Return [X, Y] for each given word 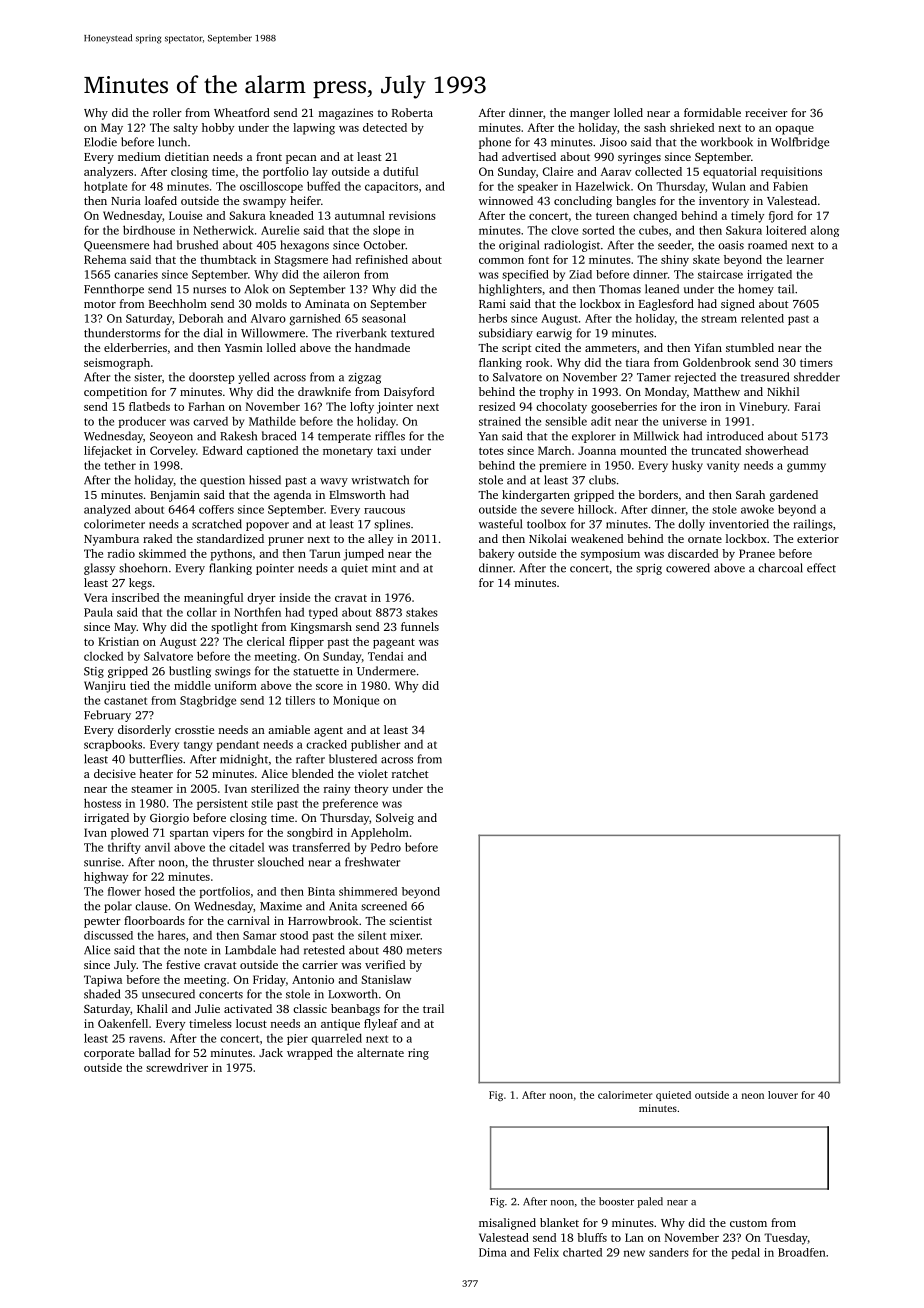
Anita [343, 906]
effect [821, 568]
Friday [269, 981]
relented [762, 318]
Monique [356, 701]
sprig [649, 569]
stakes [422, 612]
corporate [109, 1055]
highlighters [510, 290]
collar [202, 612]
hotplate [105, 187]
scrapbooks [113, 745]
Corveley [173, 452]
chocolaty [561, 408]
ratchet [410, 773]
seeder [674, 245]
